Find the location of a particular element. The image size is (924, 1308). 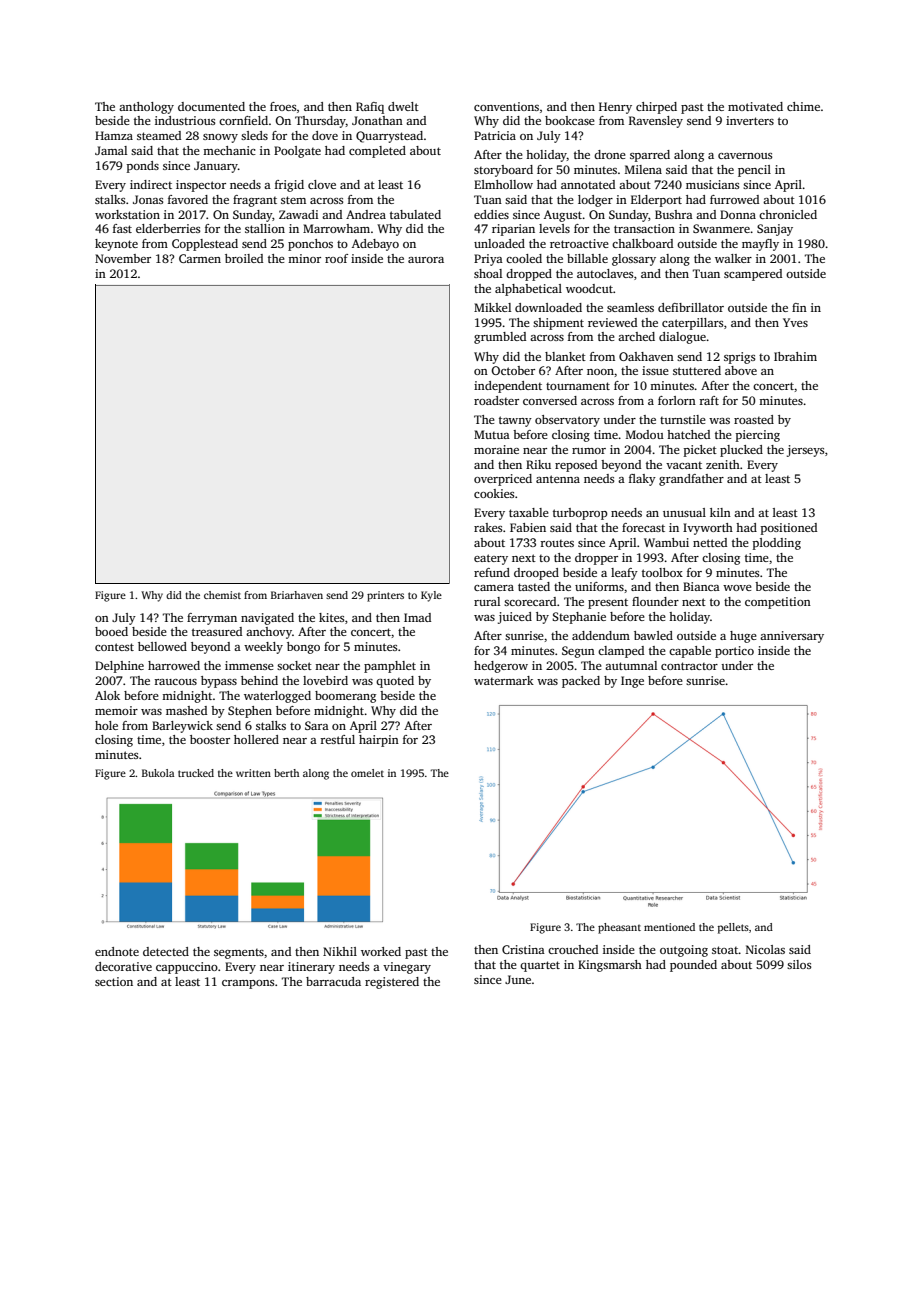

Briarhaven is located at coordinates (297, 595).
